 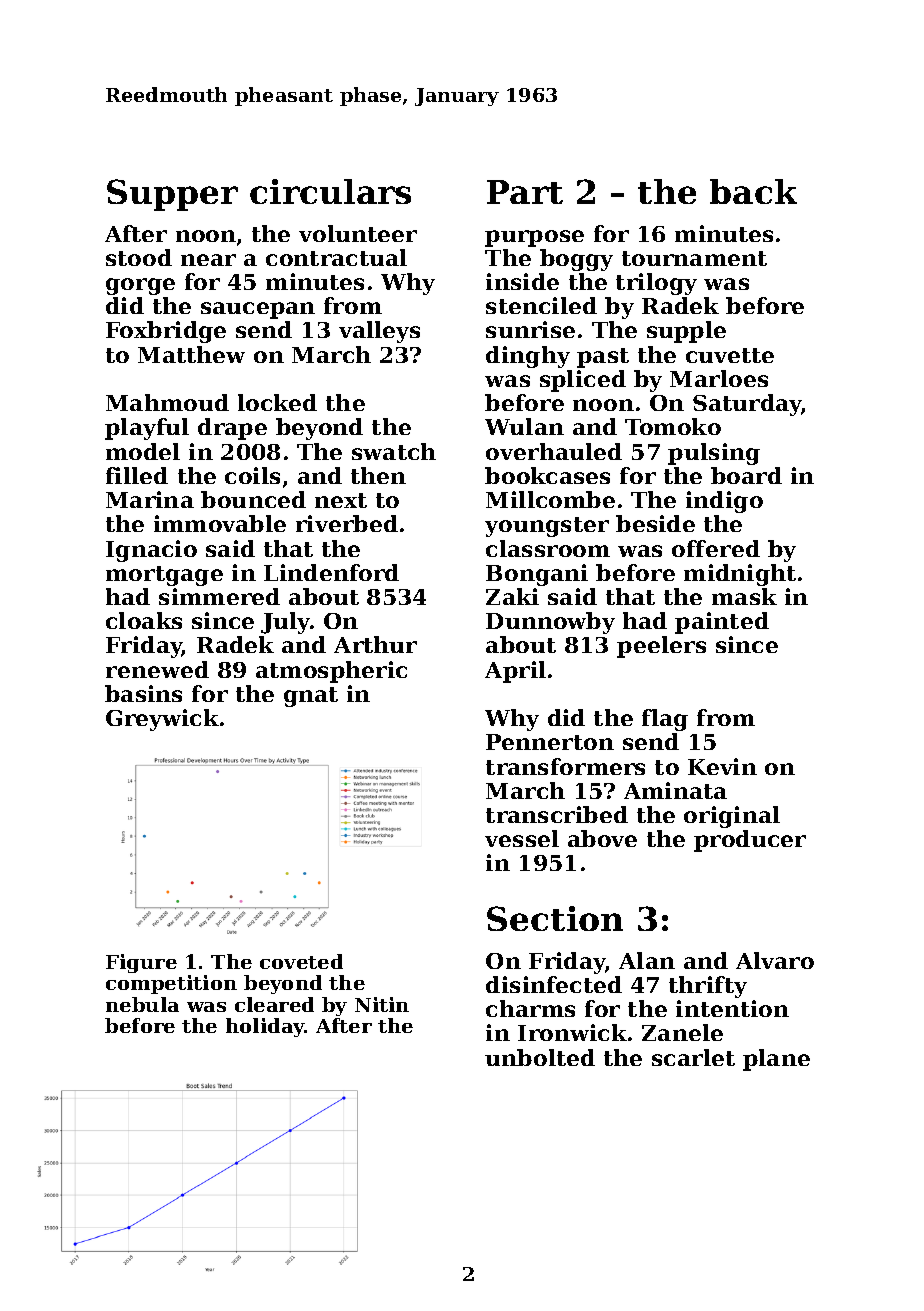 What do you see at coordinates (576, 260) in the screenshot?
I see `boggy` at bounding box center [576, 260].
